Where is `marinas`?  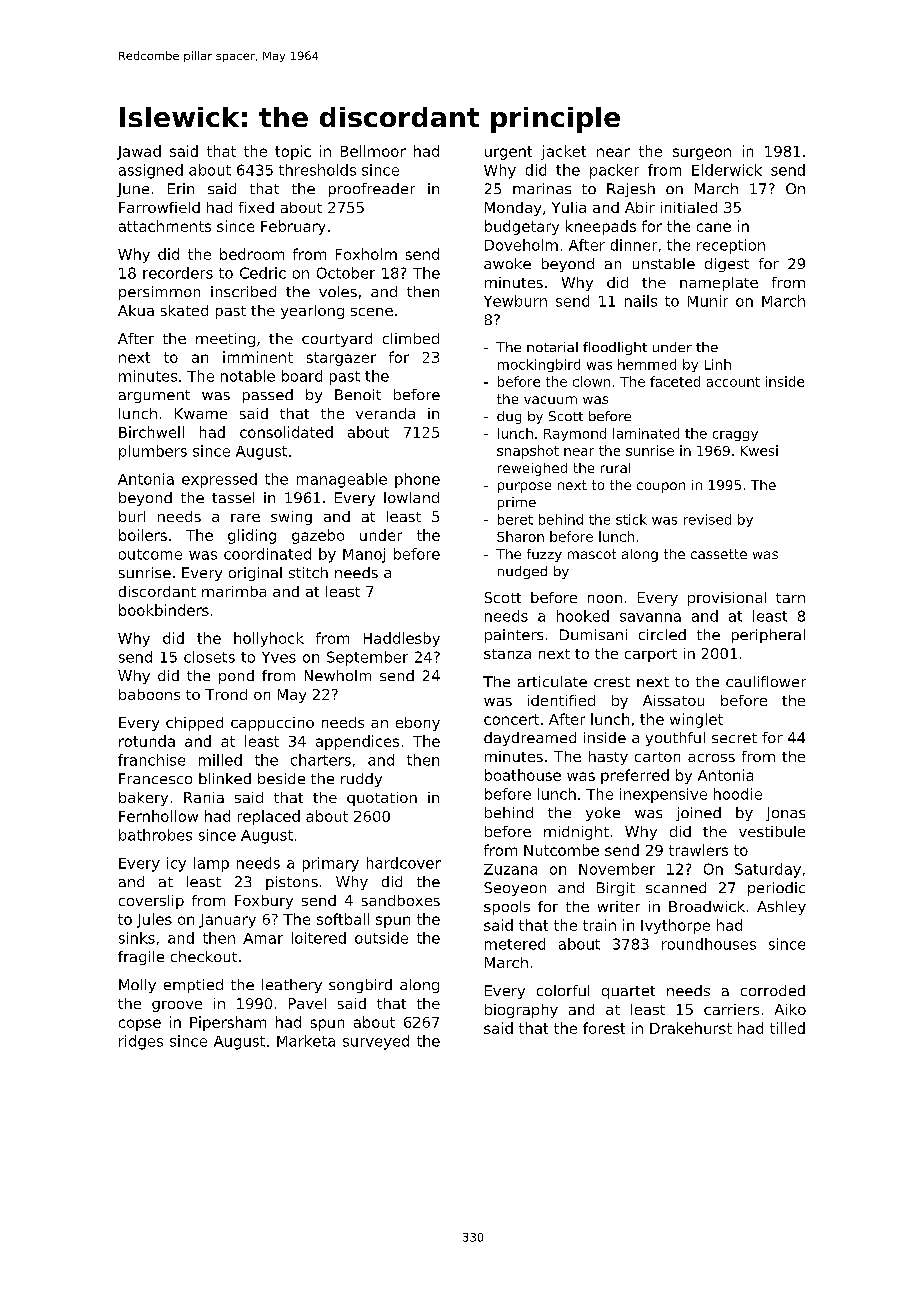
marinas is located at coordinates (542, 188).
